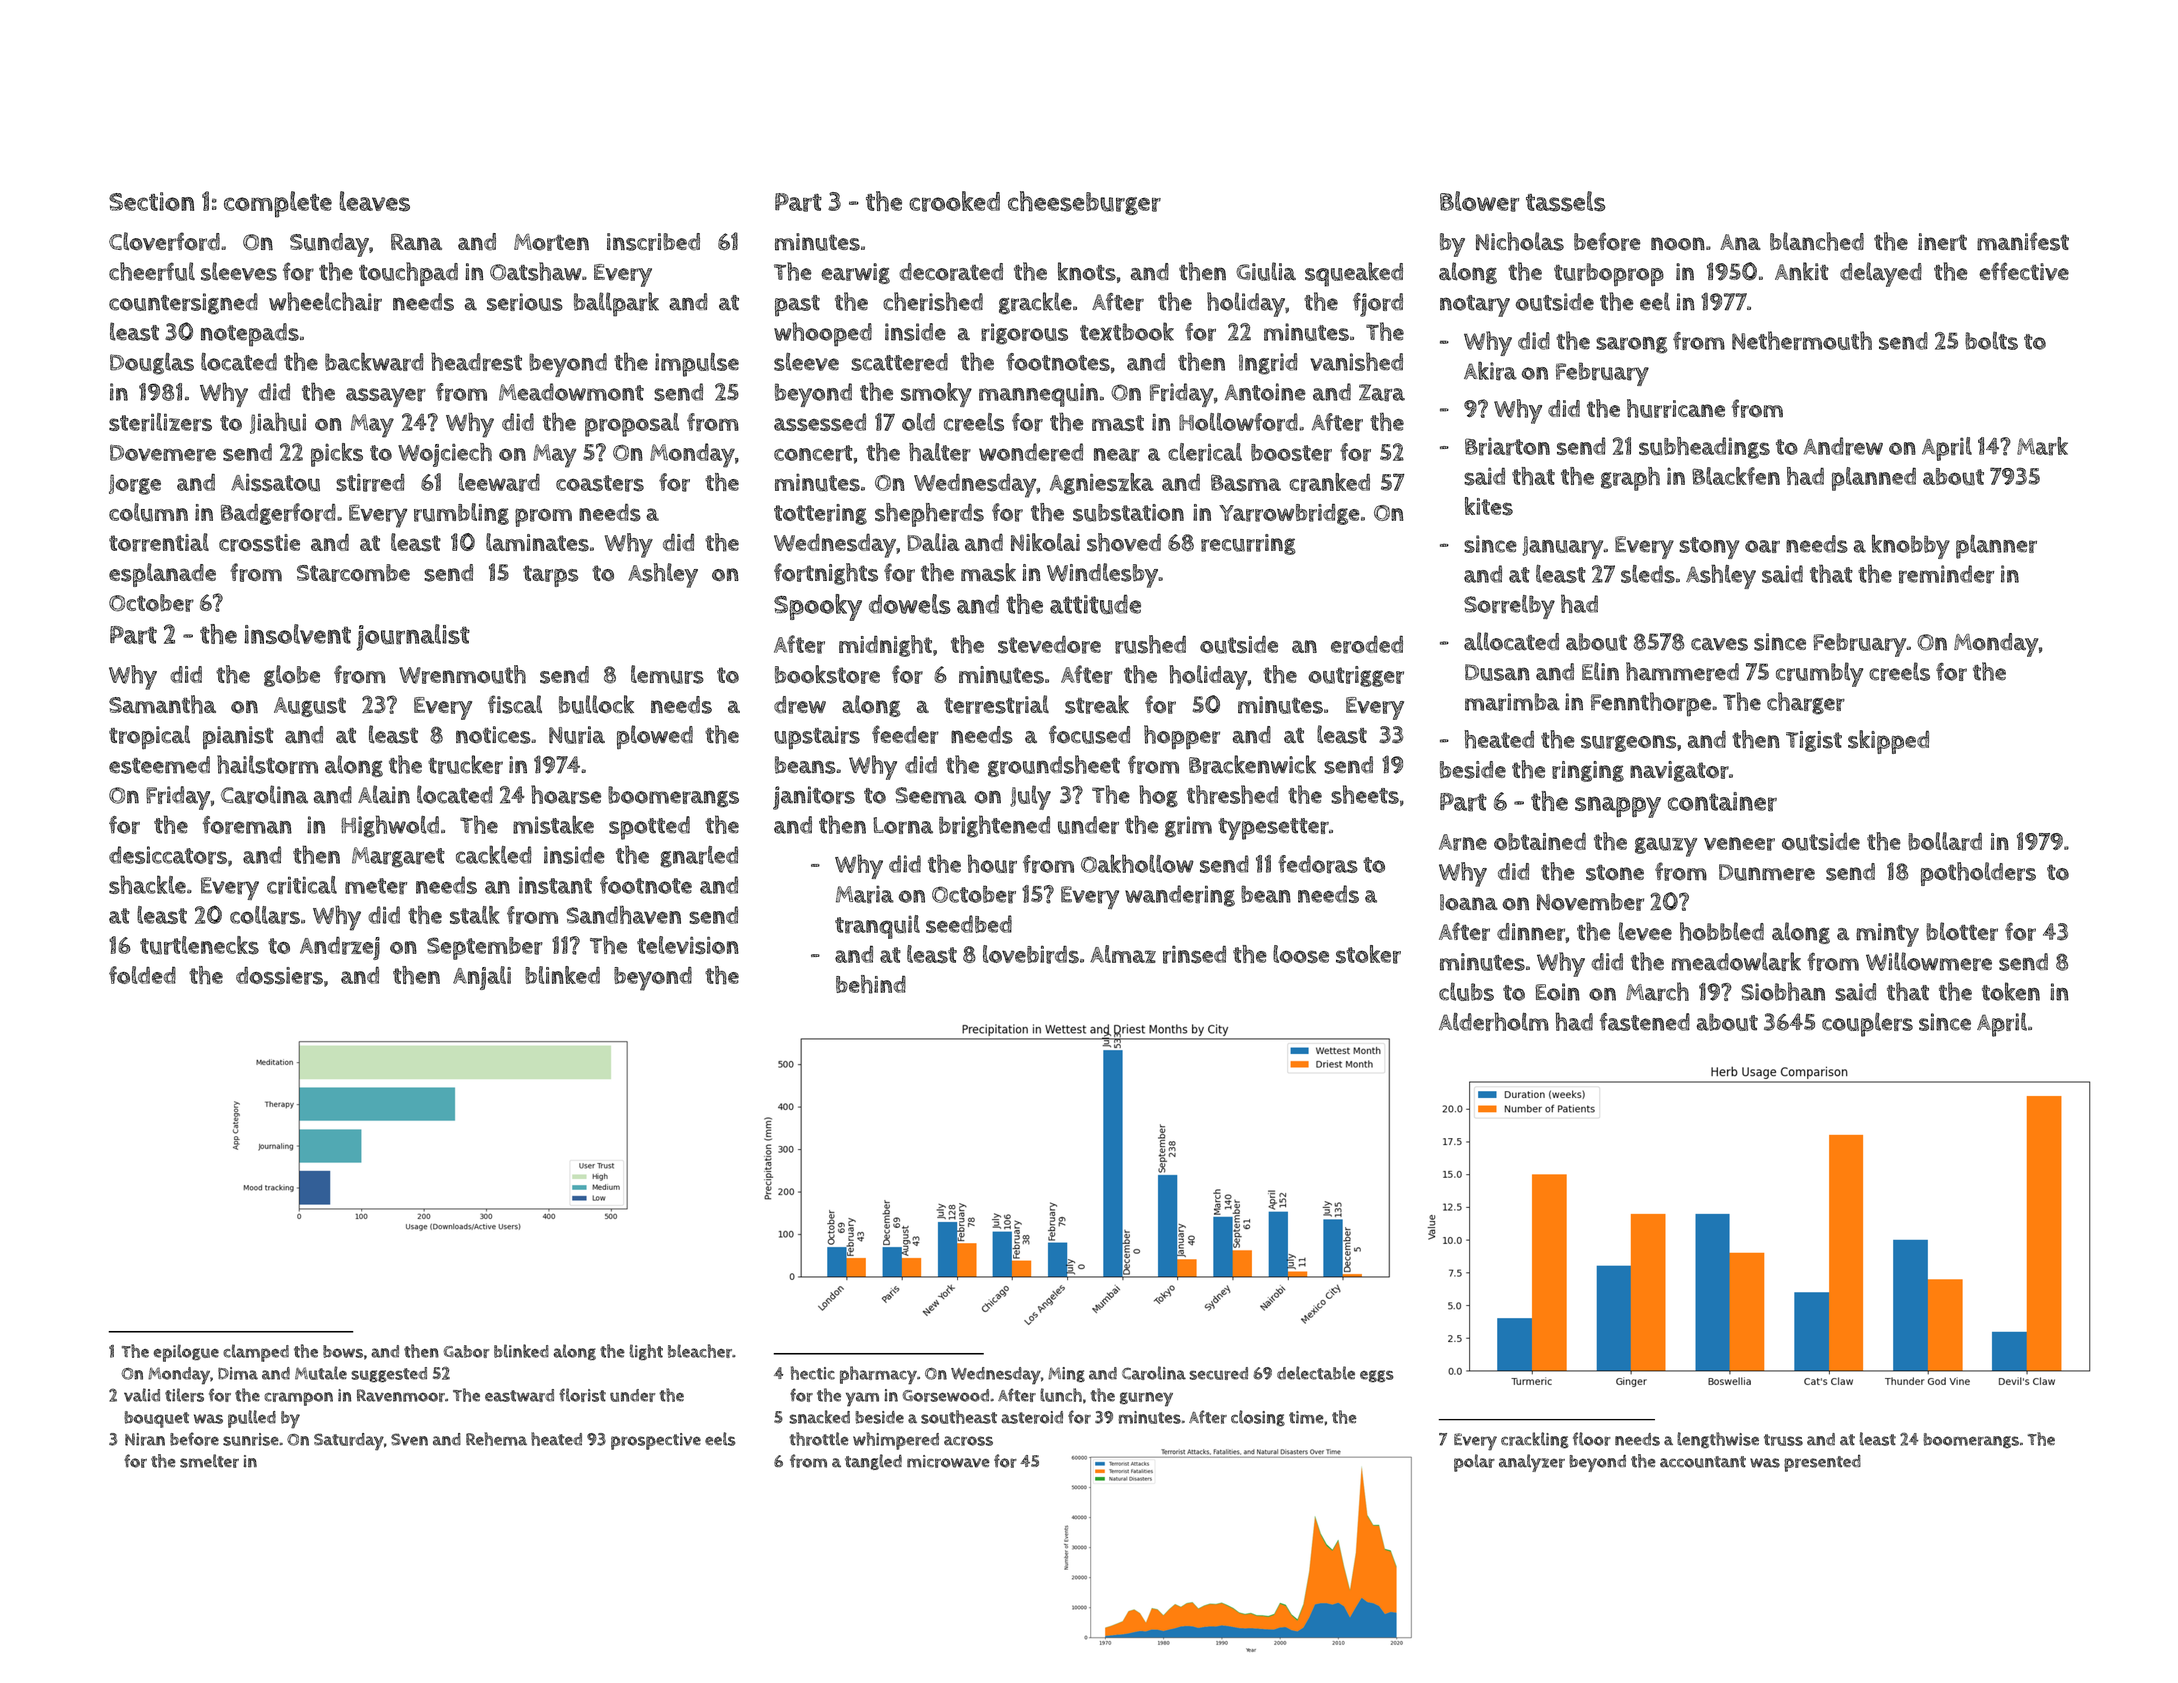 This image has height=1683, width=2178. Describe the element at coordinates (566, 794) in the image. I see `hoarse` at that location.
